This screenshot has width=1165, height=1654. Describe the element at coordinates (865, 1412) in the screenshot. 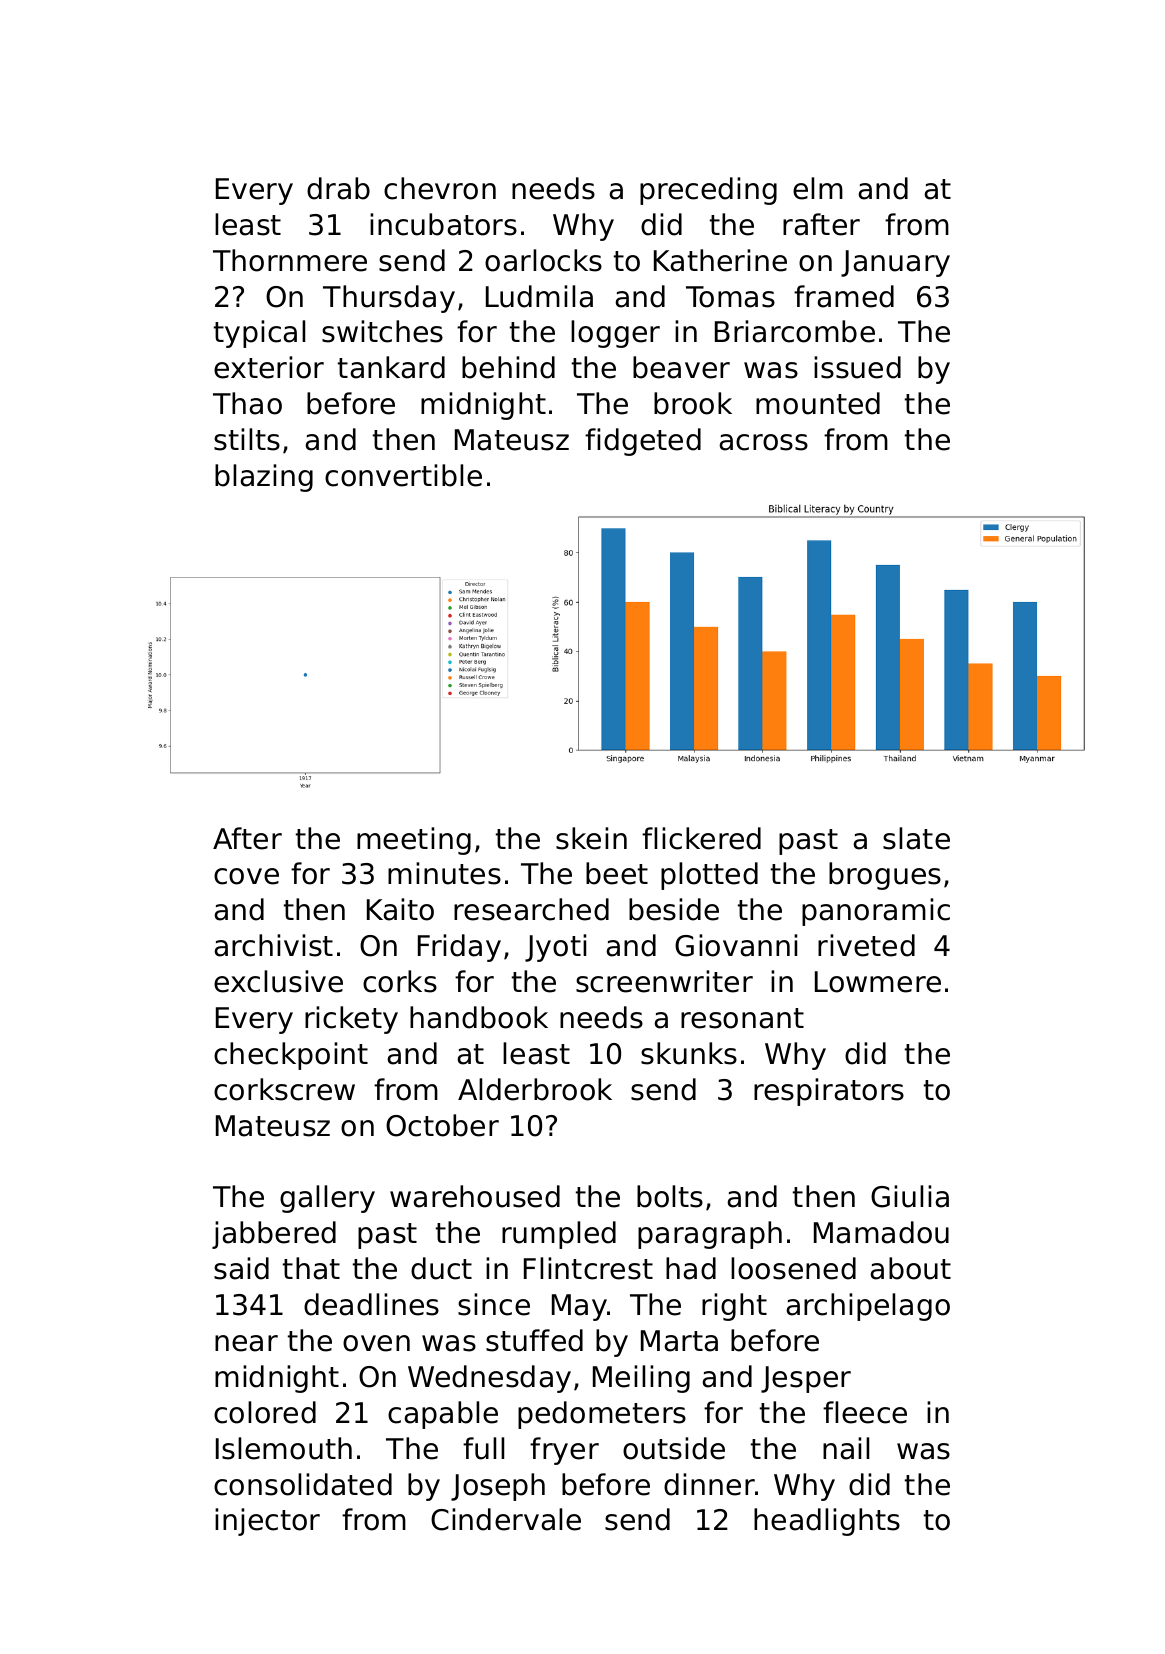

I see `fleece` at that location.
